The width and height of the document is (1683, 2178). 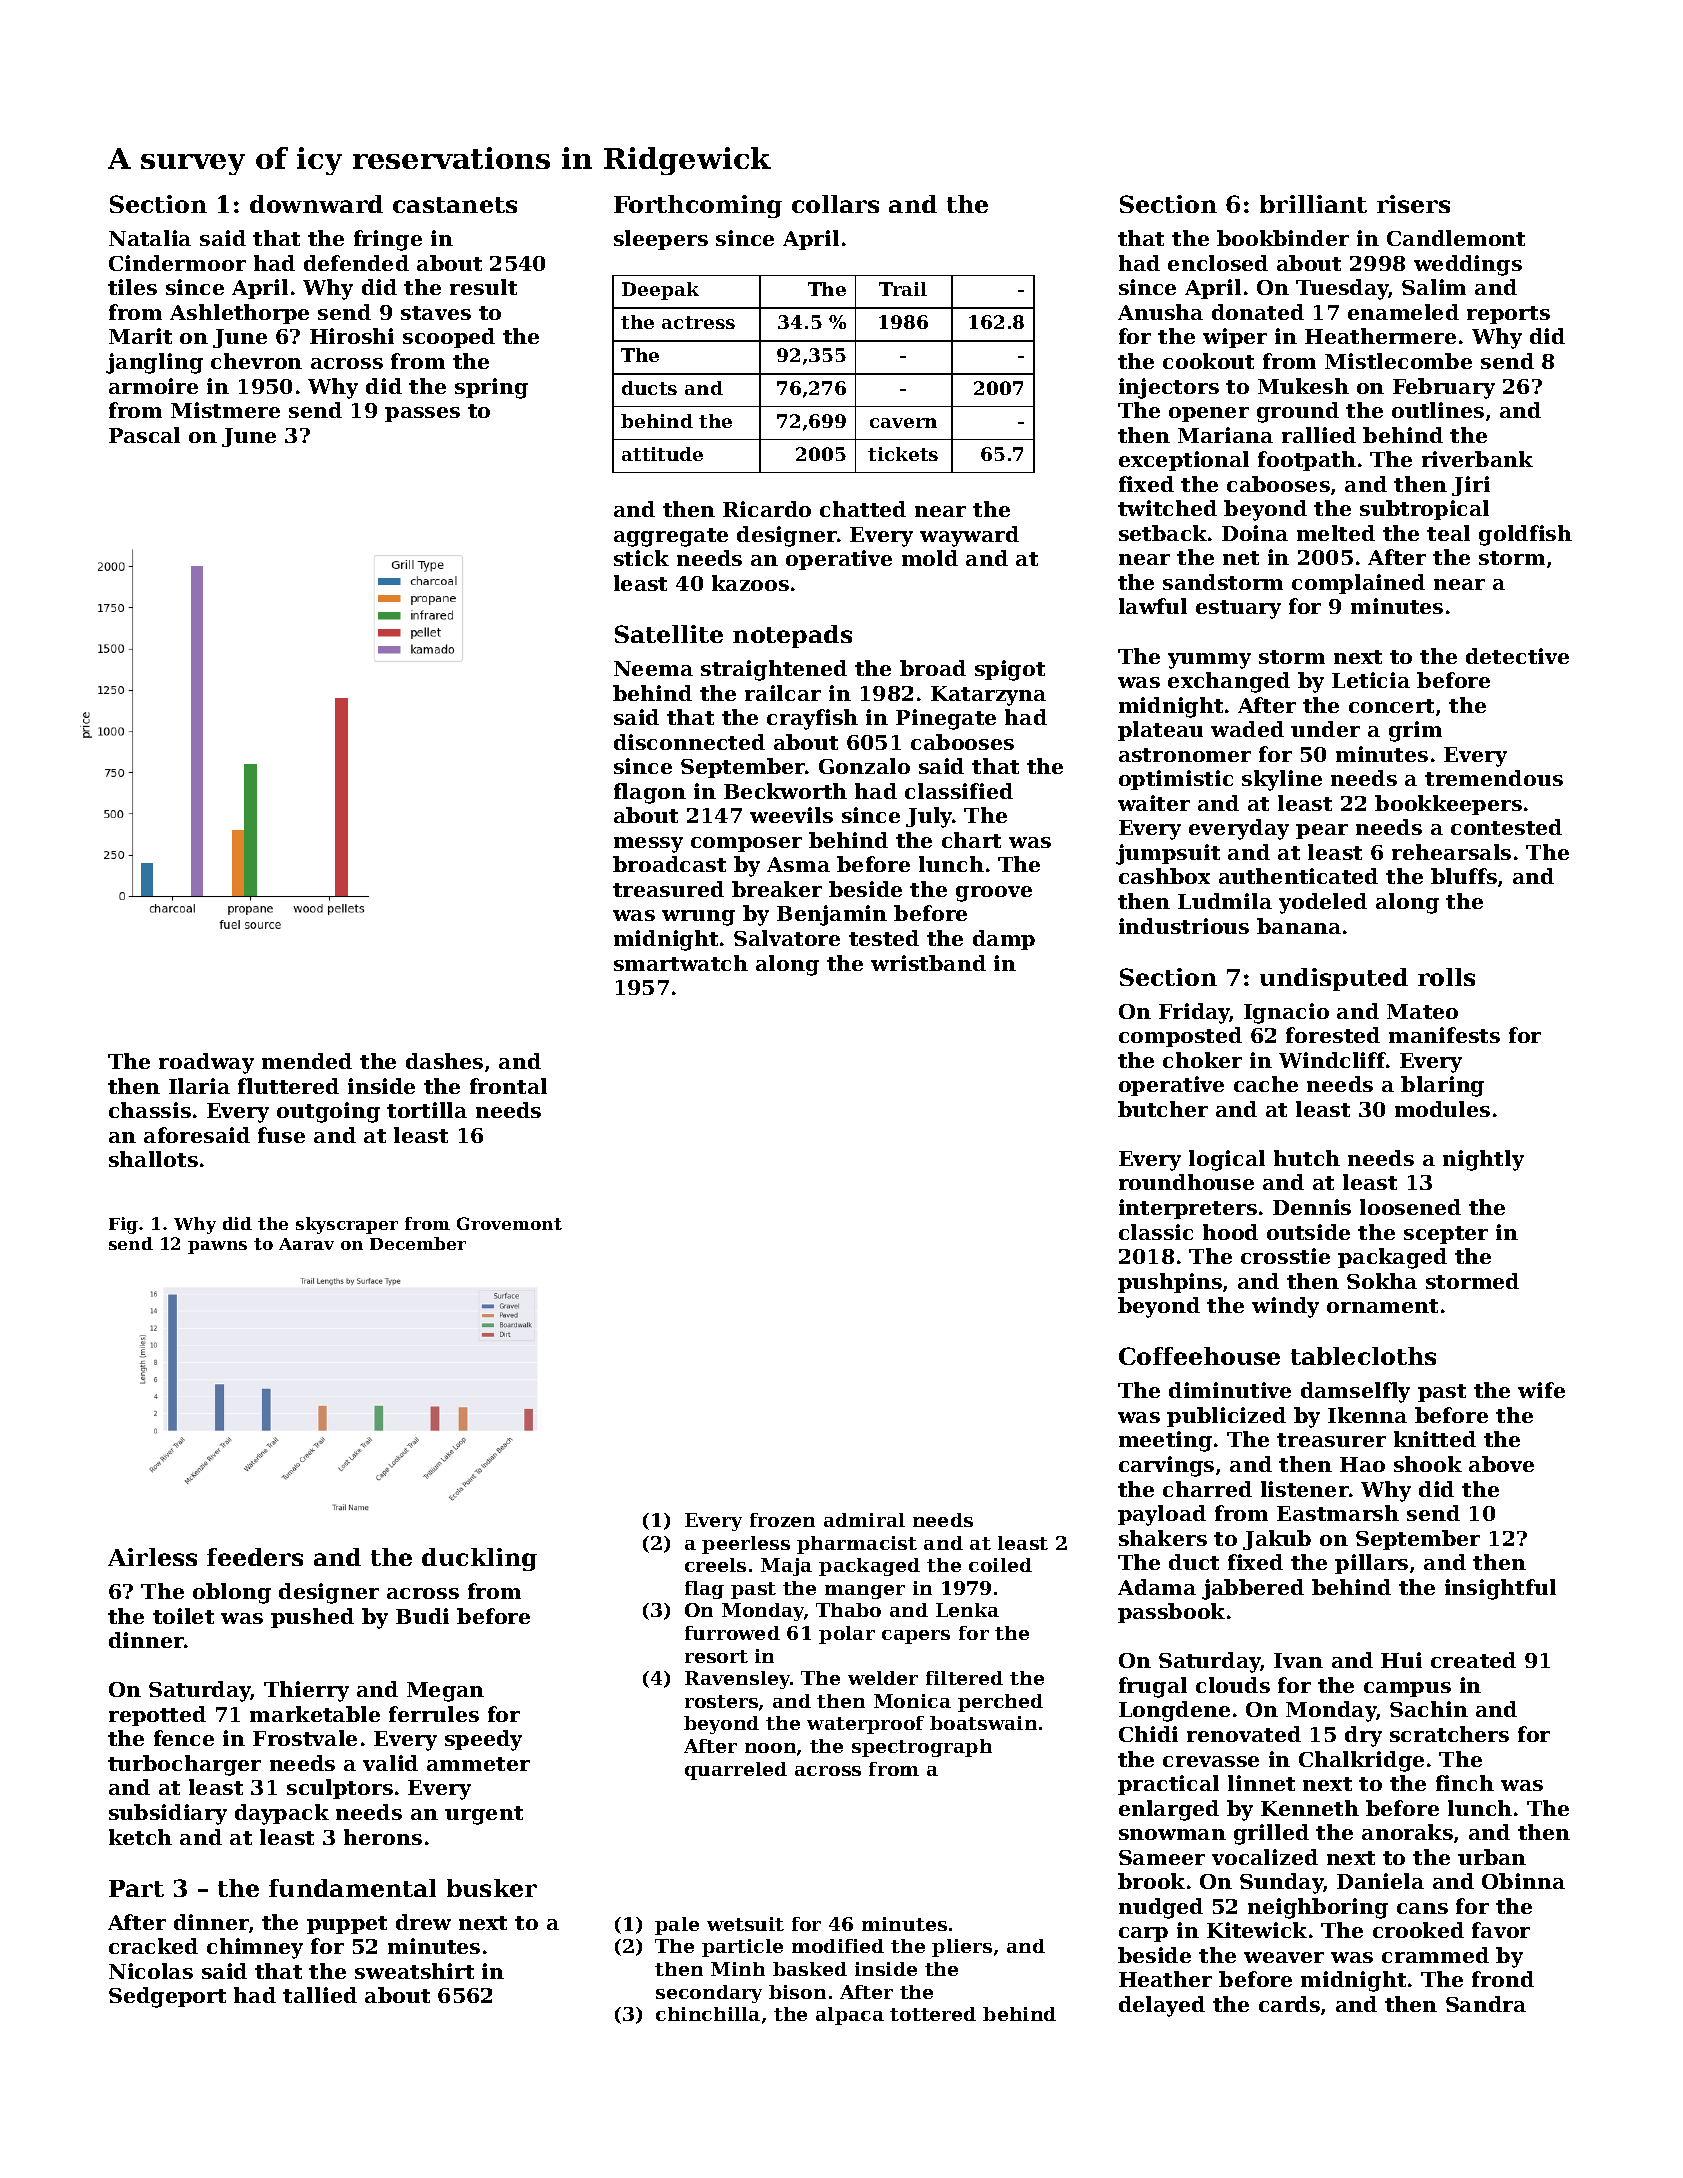 I want to click on enlarged, so click(x=1169, y=1810).
